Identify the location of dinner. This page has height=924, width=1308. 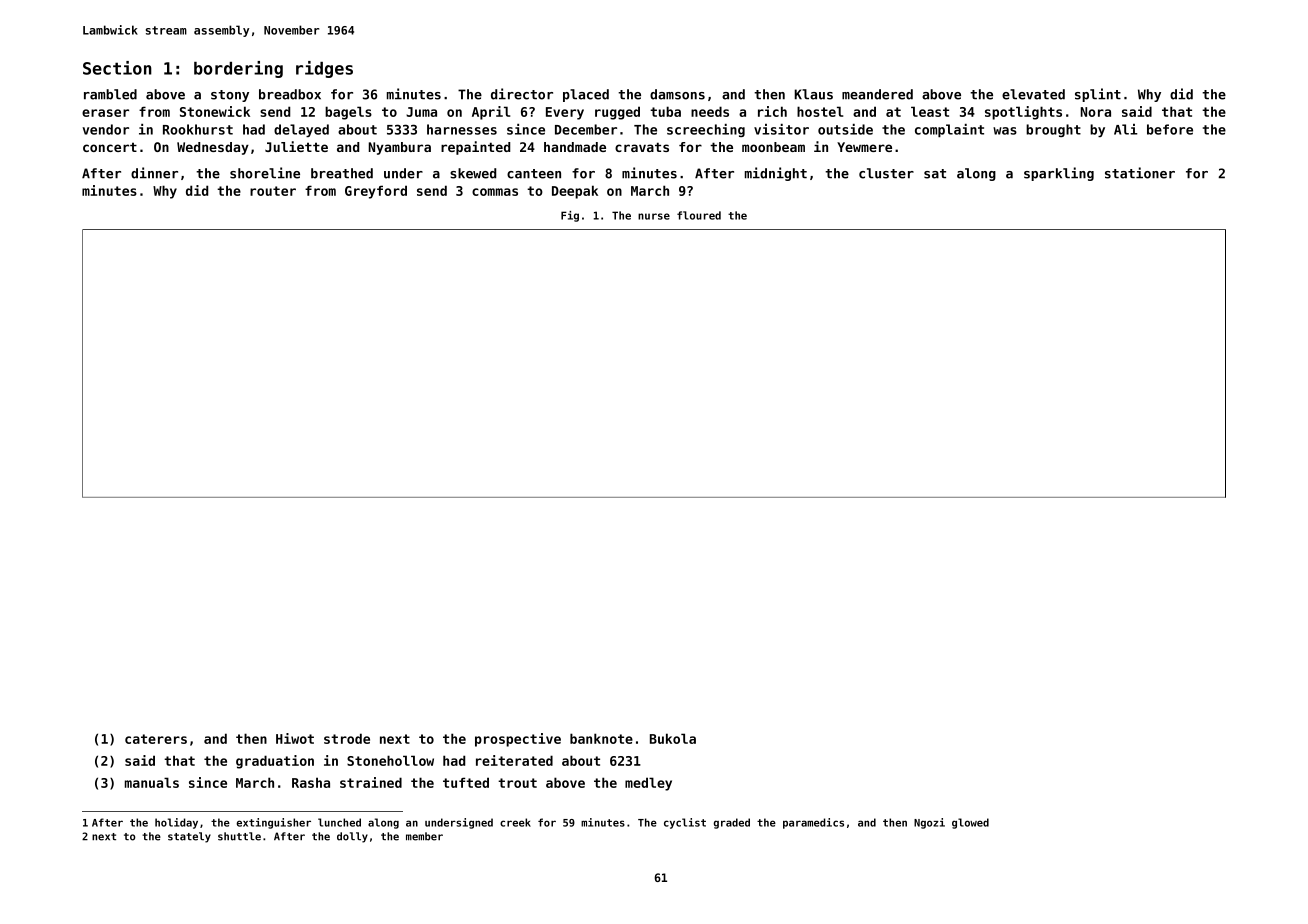
(154, 173).
